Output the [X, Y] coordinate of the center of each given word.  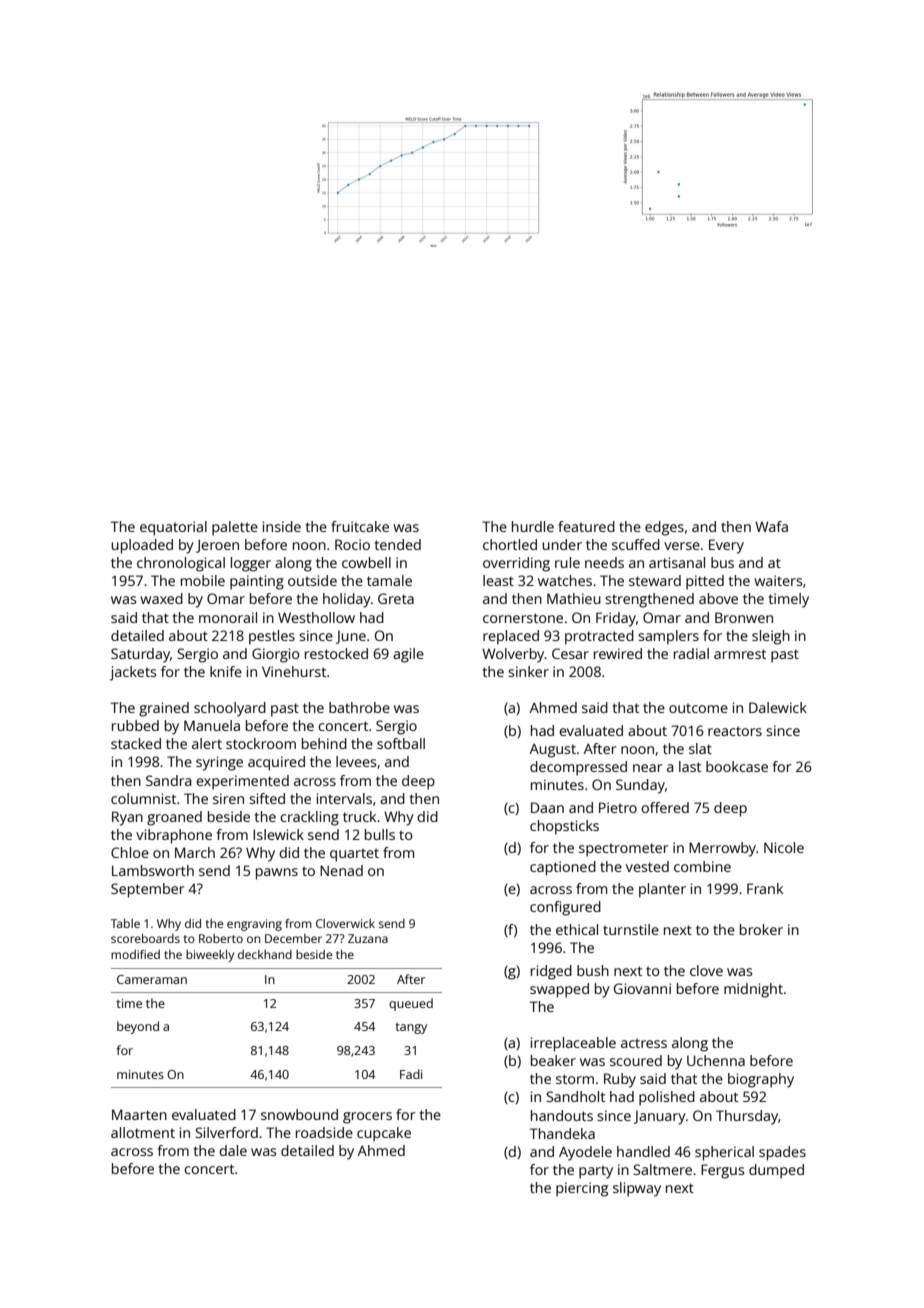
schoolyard [230, 709]
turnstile [631, 929]
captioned [563, 868]
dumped [776, 1171]
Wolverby [513, 655]
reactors [735, 731]
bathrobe [359, 707]
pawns [277, 874]
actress [644, 1043]
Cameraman [152, 979]
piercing [582, 1189]
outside [312, 580]
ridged [551, 972]
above [718, 598]
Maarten [139, 1114]
